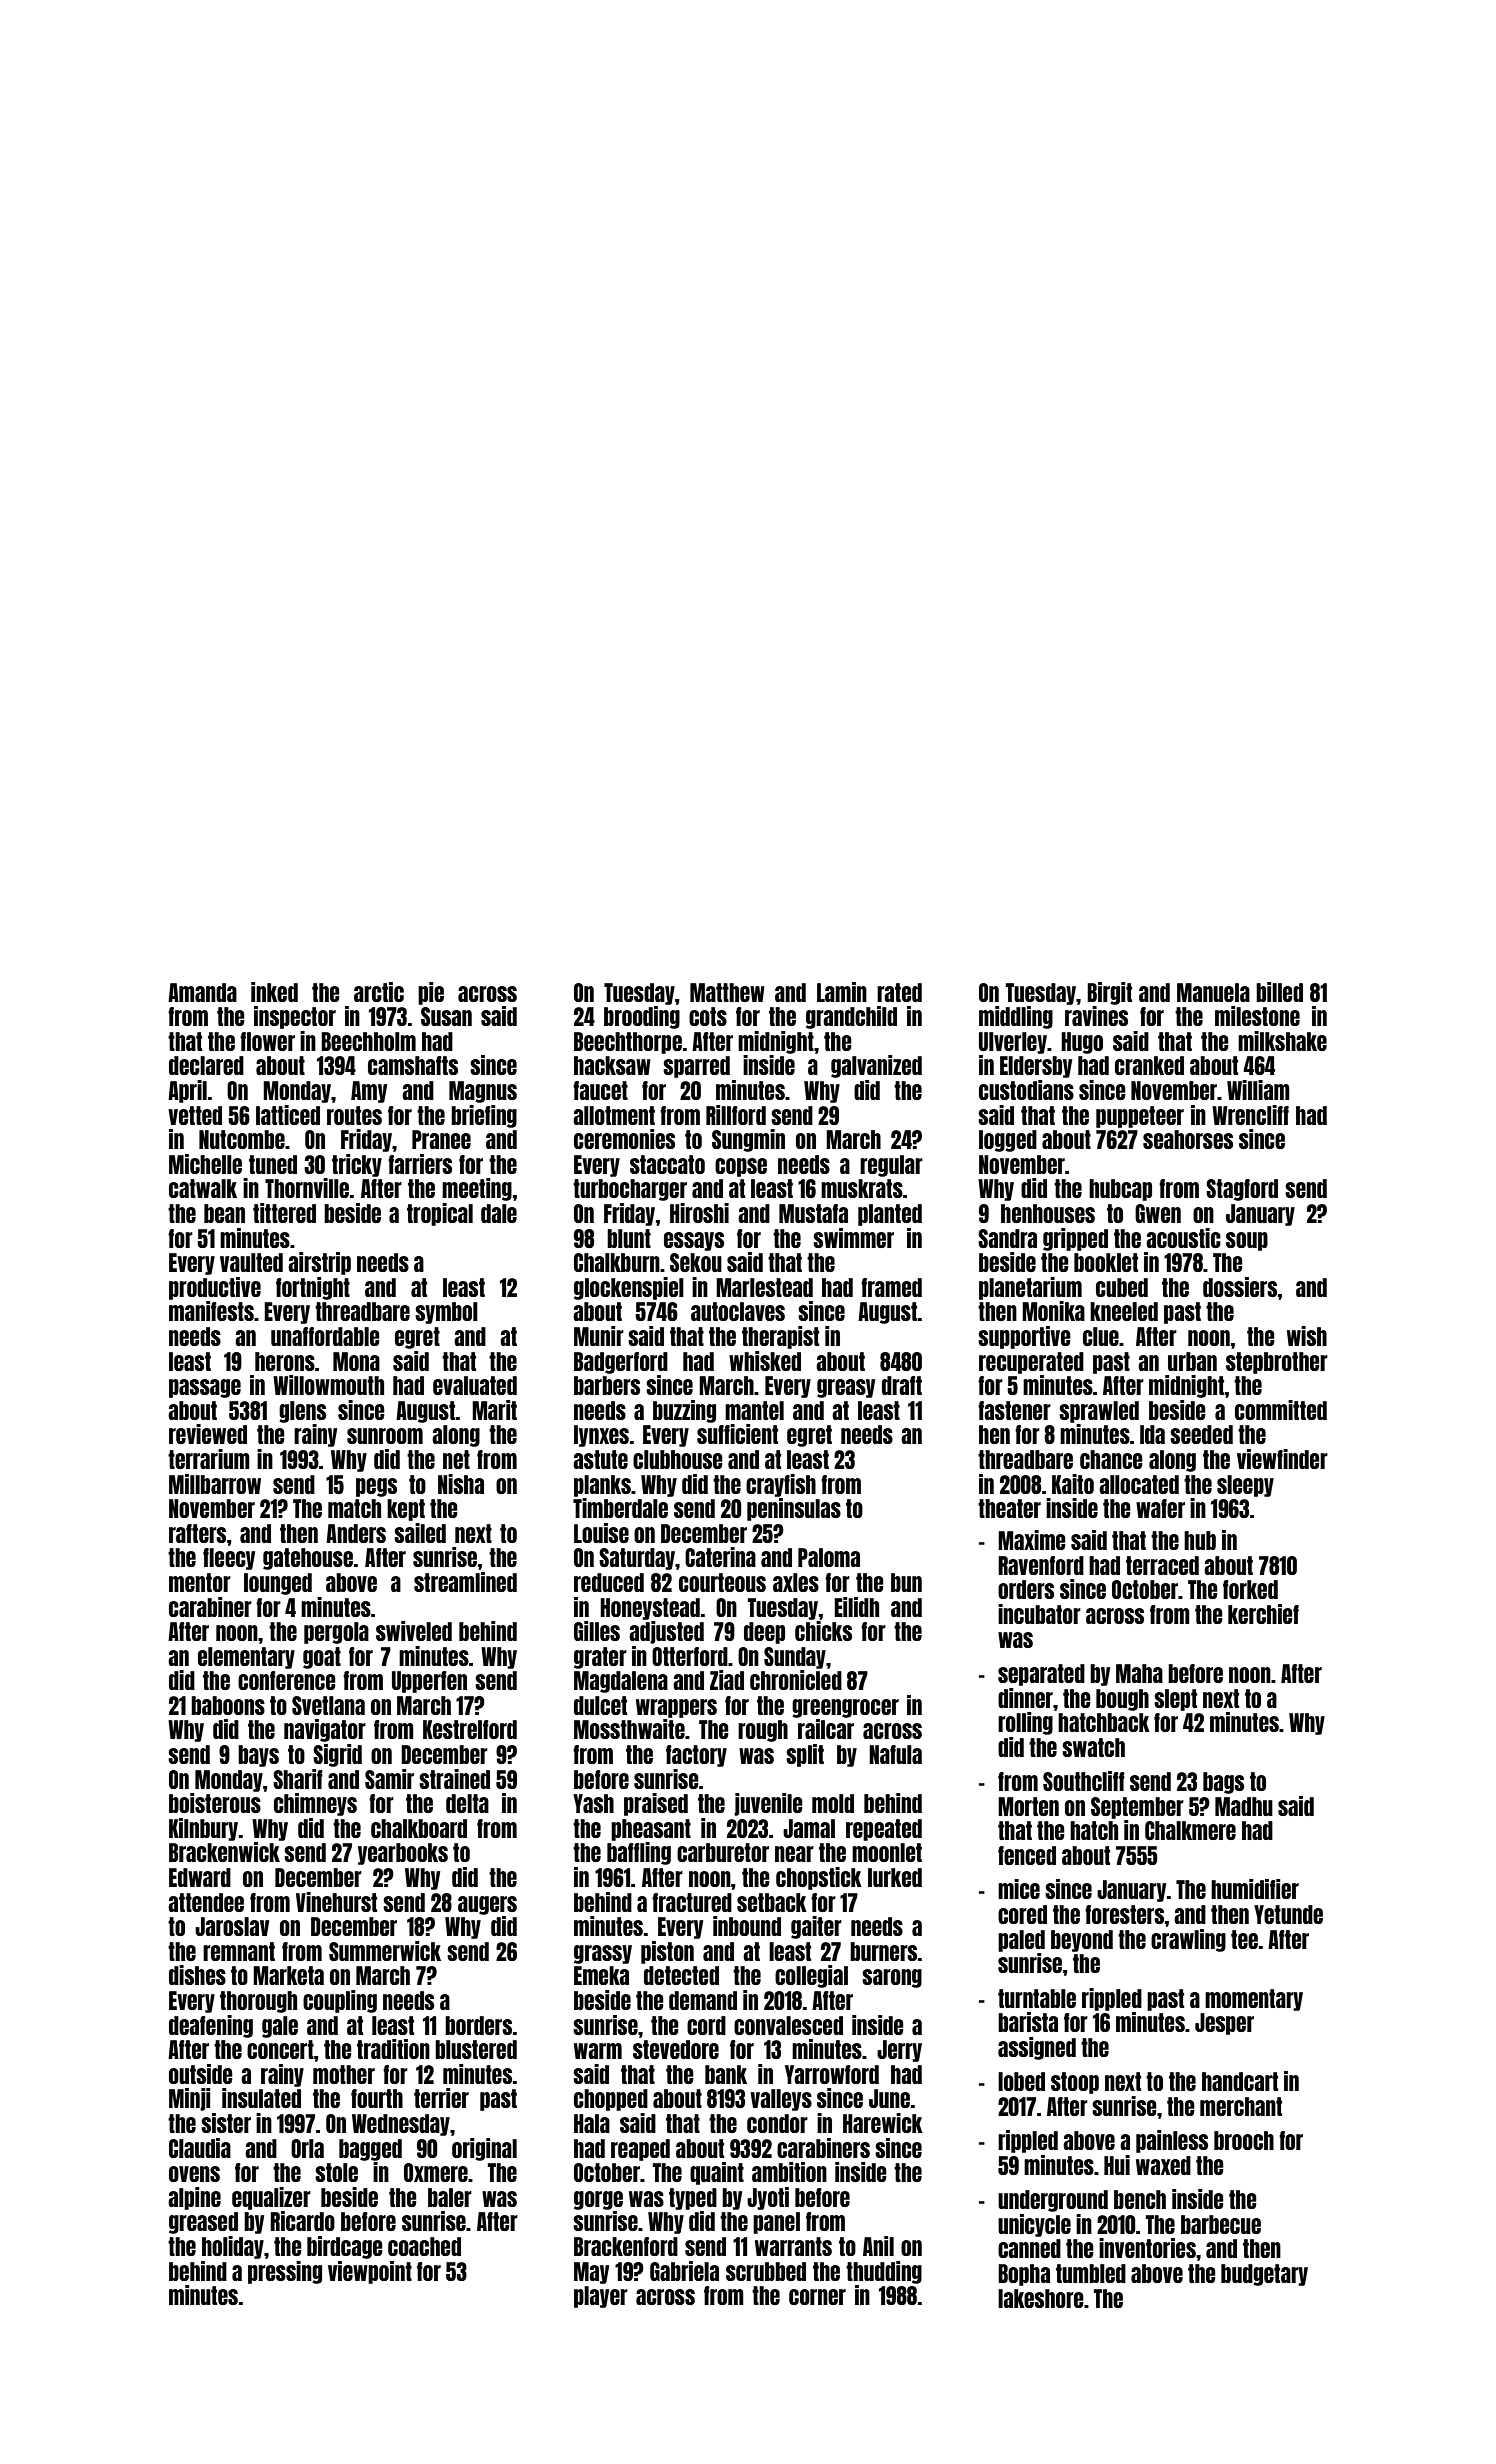 The height and width of the document is (2464, 1496). I want to click on budgetary, so click(1264, 2275).
